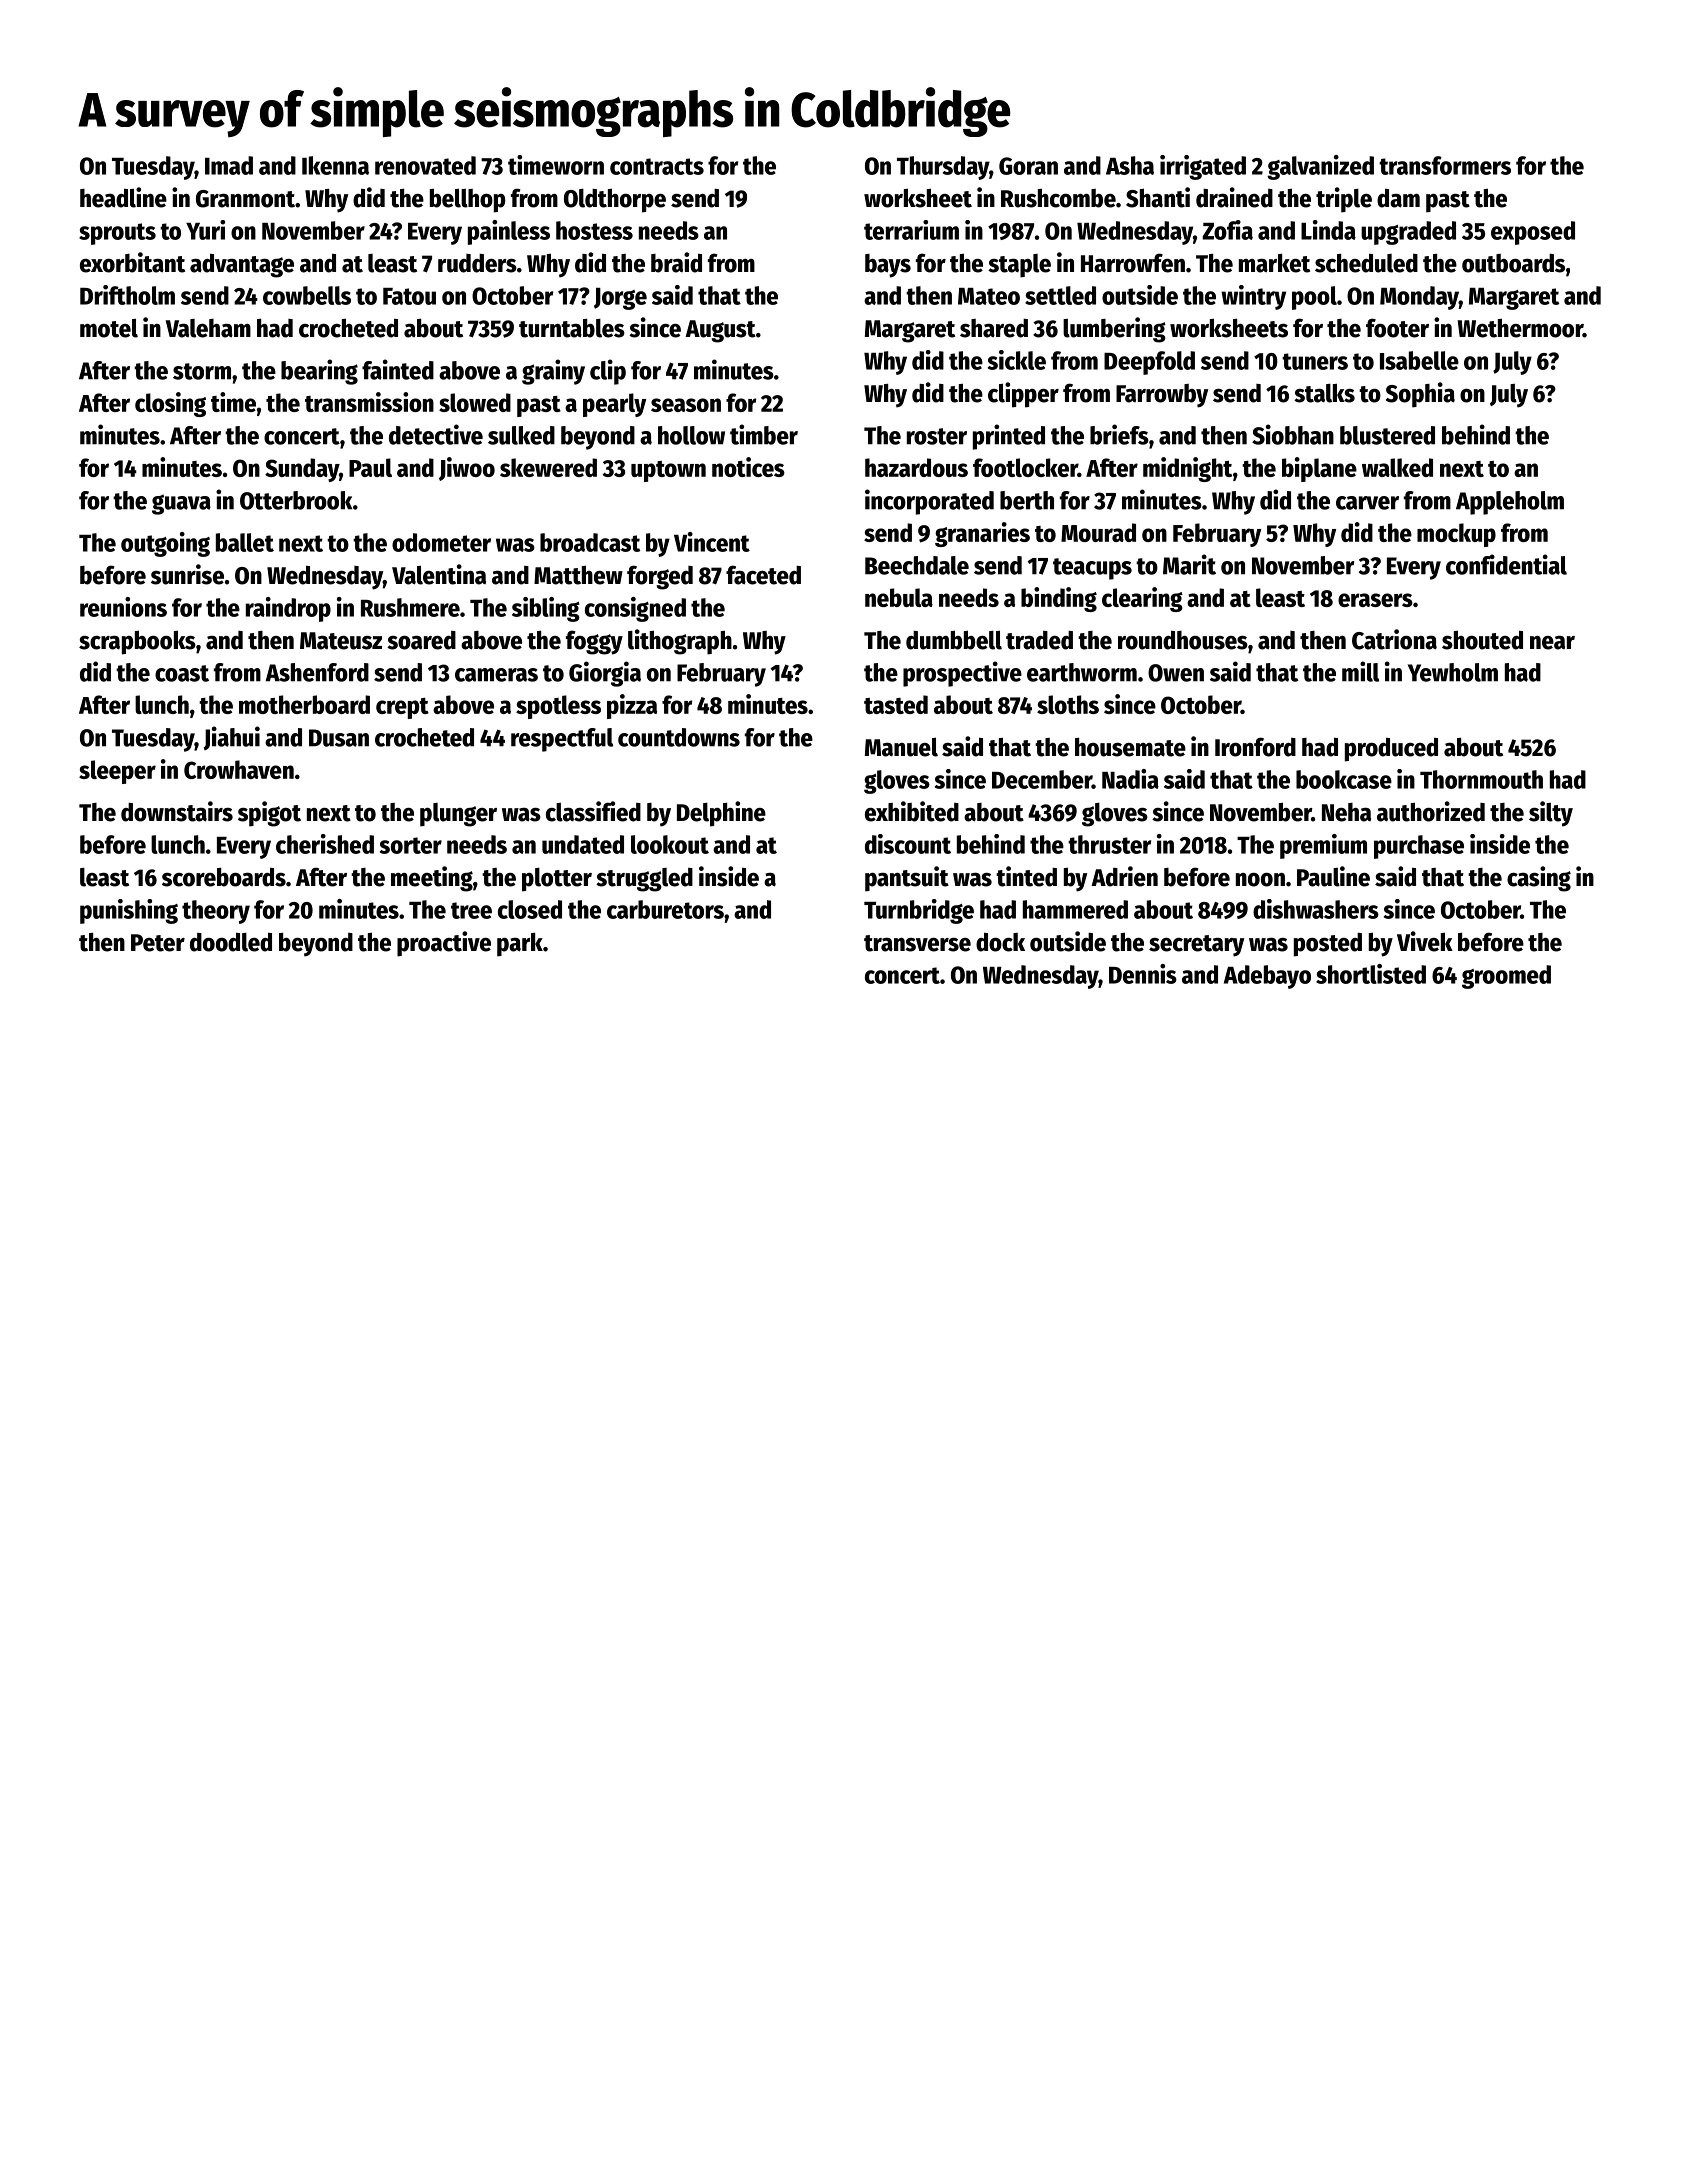 This screenshot has width=1683, height=2178. I want to click on dumbbell, so click(954, 640).
